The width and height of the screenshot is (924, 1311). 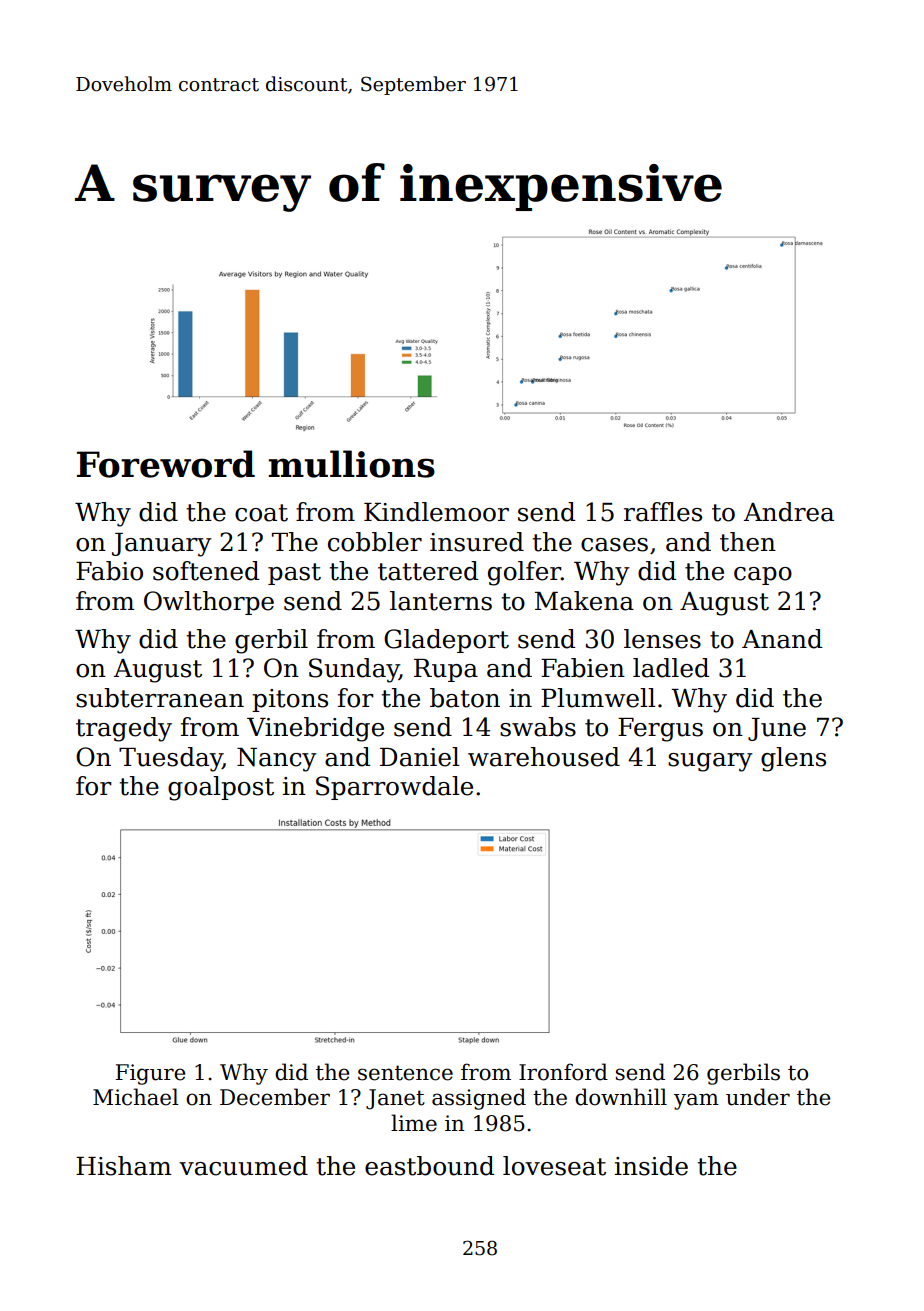 What do you see at coordinates (351, 464) in the screenshot?
I see `mullions` at bounding box center [351, 464].
